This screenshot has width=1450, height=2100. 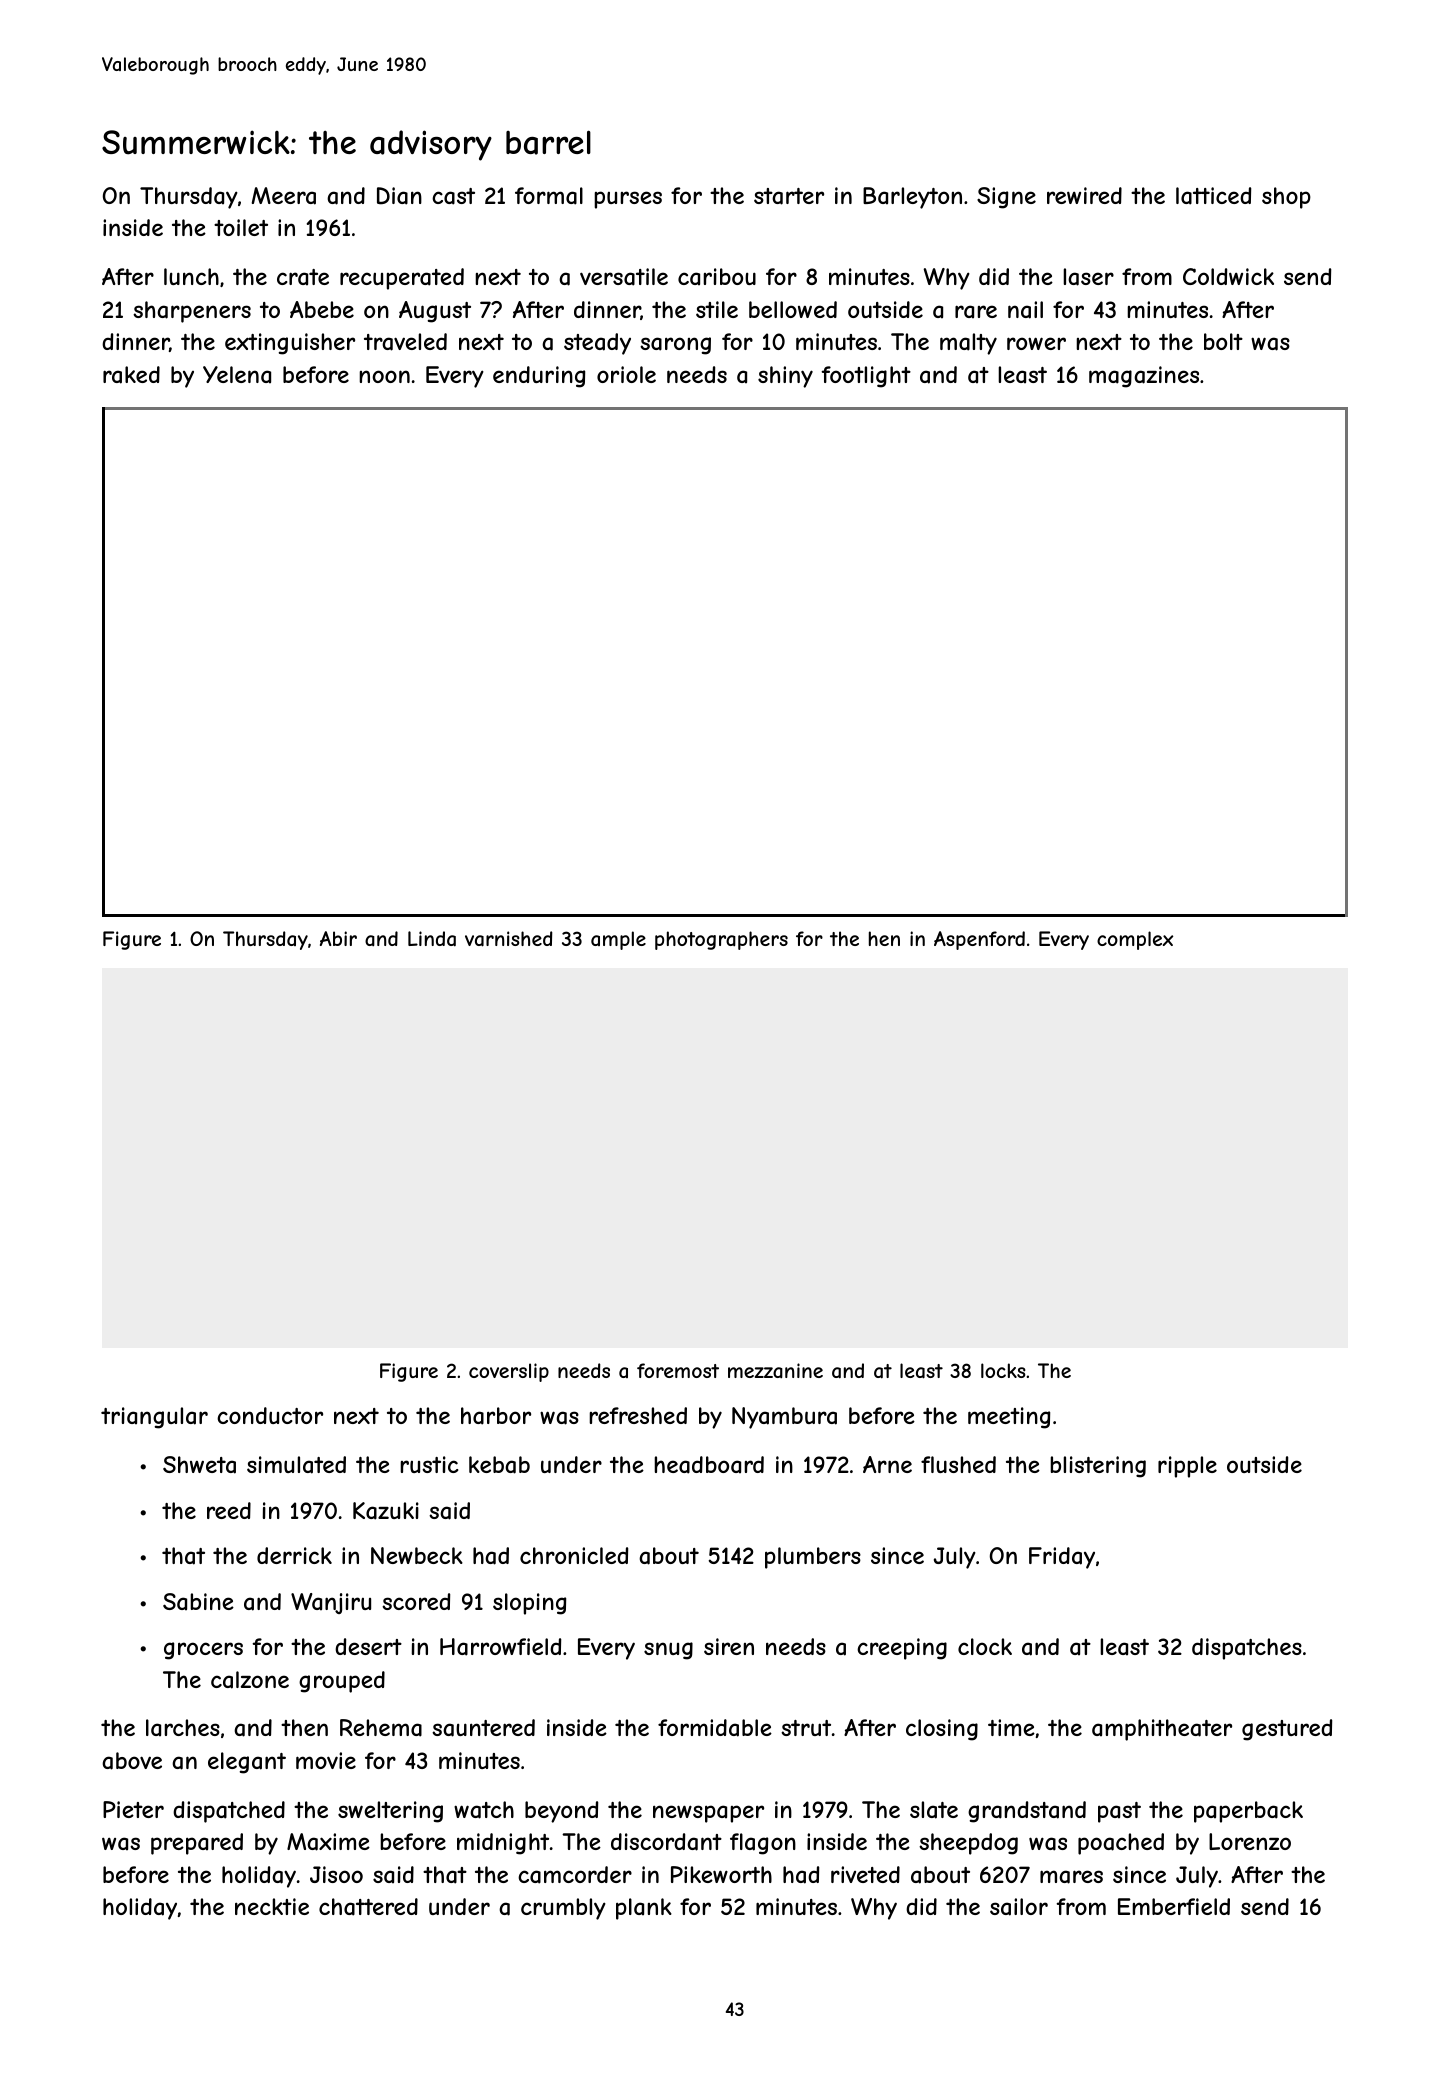 I want to click on Abir, so click(x=338, y=938).
